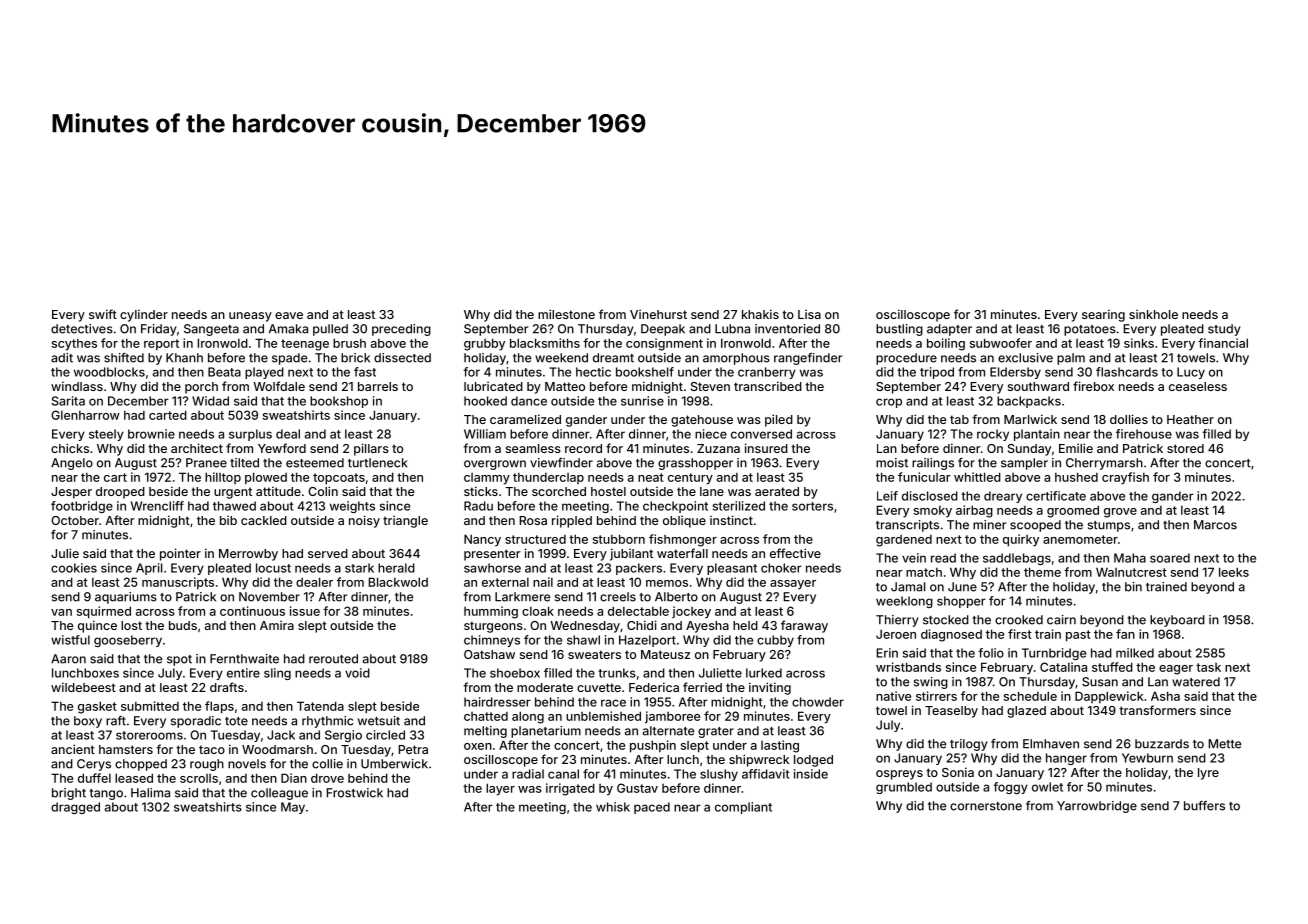  Describe the element at coordinates (892, 463) in the screenshot. I see `moist` at that location.
